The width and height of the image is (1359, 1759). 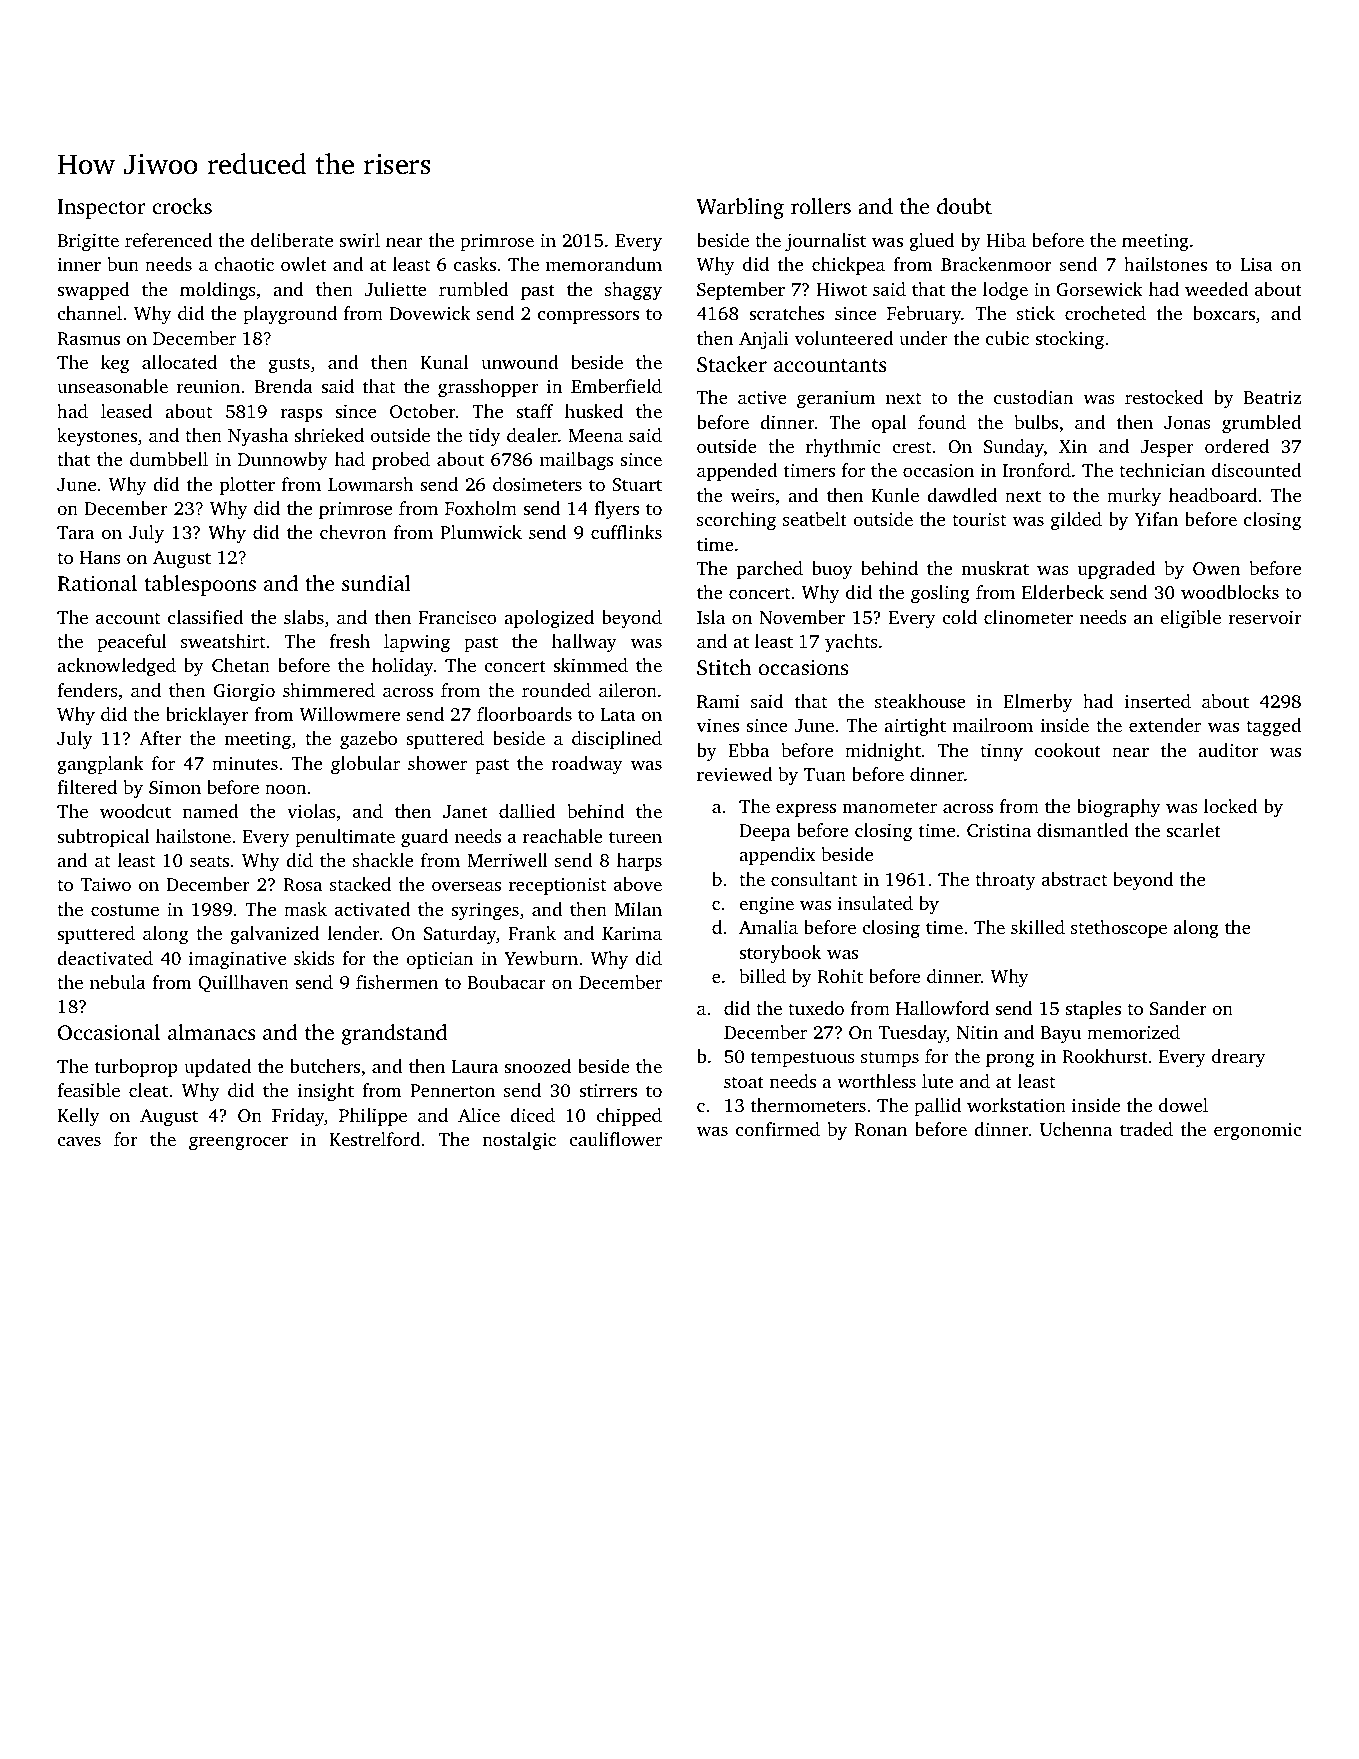 I want to click on caves, so click(x=79, y=1141).
